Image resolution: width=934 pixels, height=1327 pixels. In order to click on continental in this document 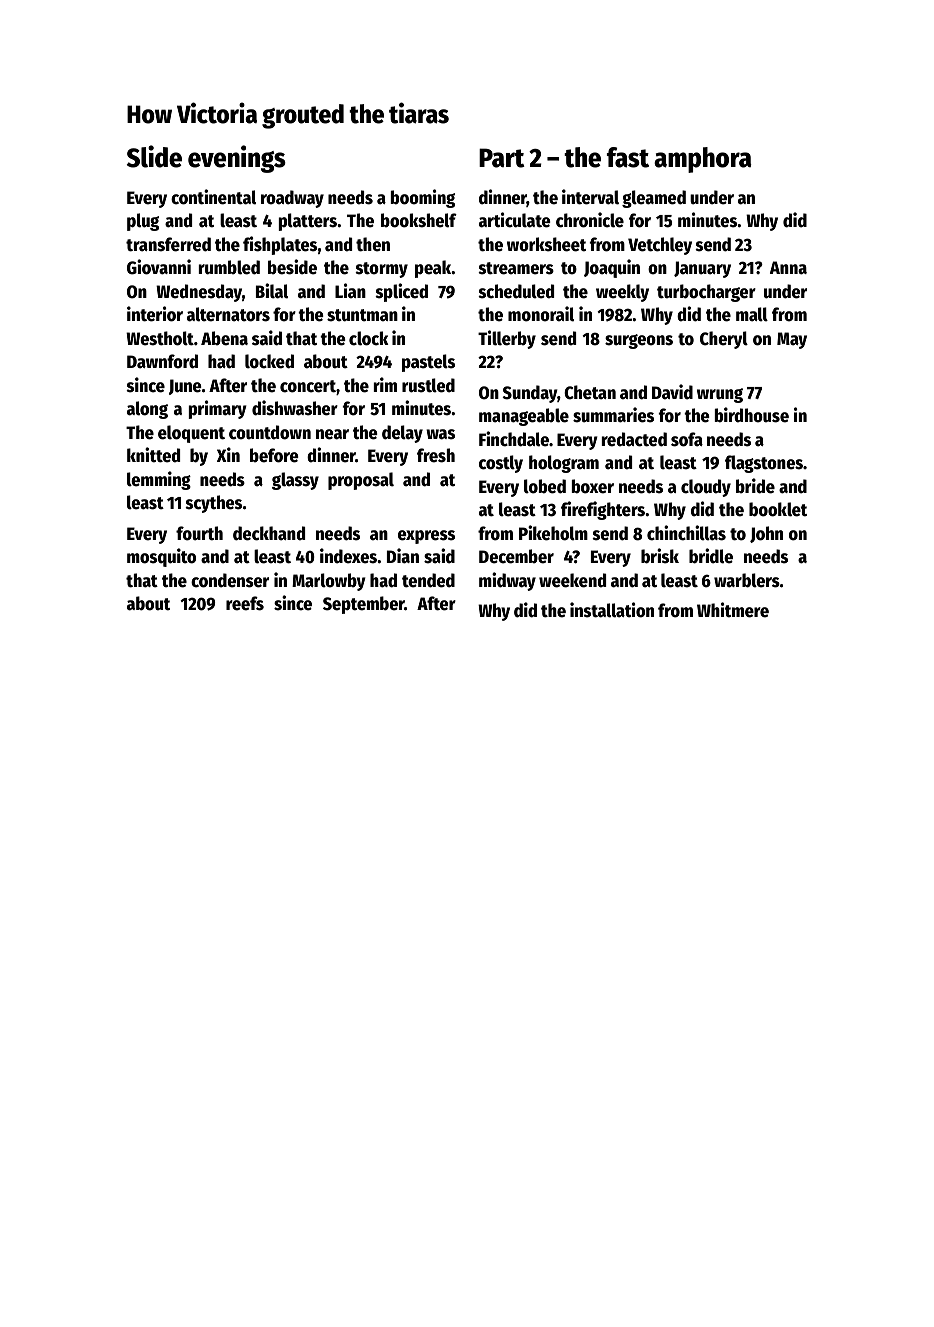, I will do `click(213, 197)`.
